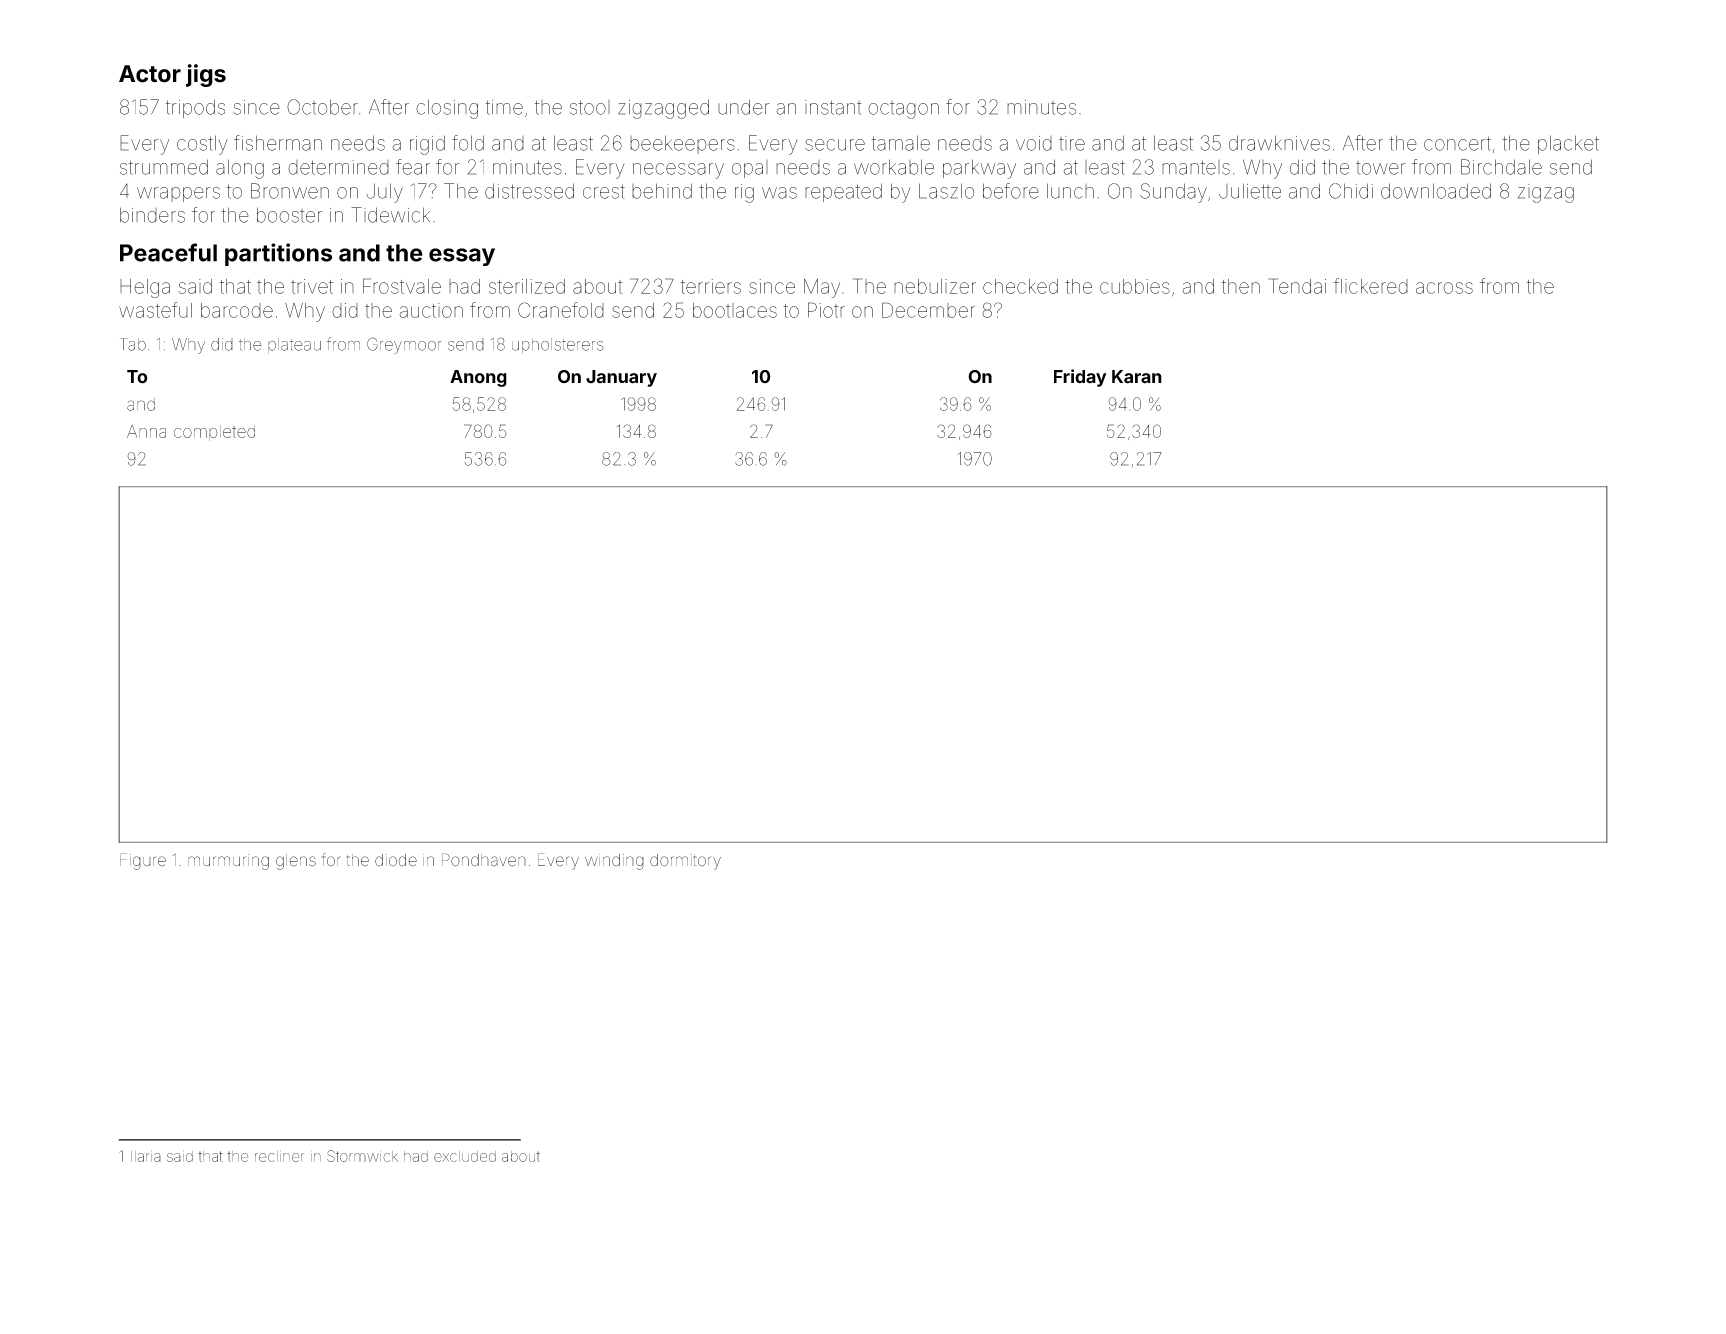 This screenshot has width=1726, height=1334. I want to click on January, so click(621, 378).
